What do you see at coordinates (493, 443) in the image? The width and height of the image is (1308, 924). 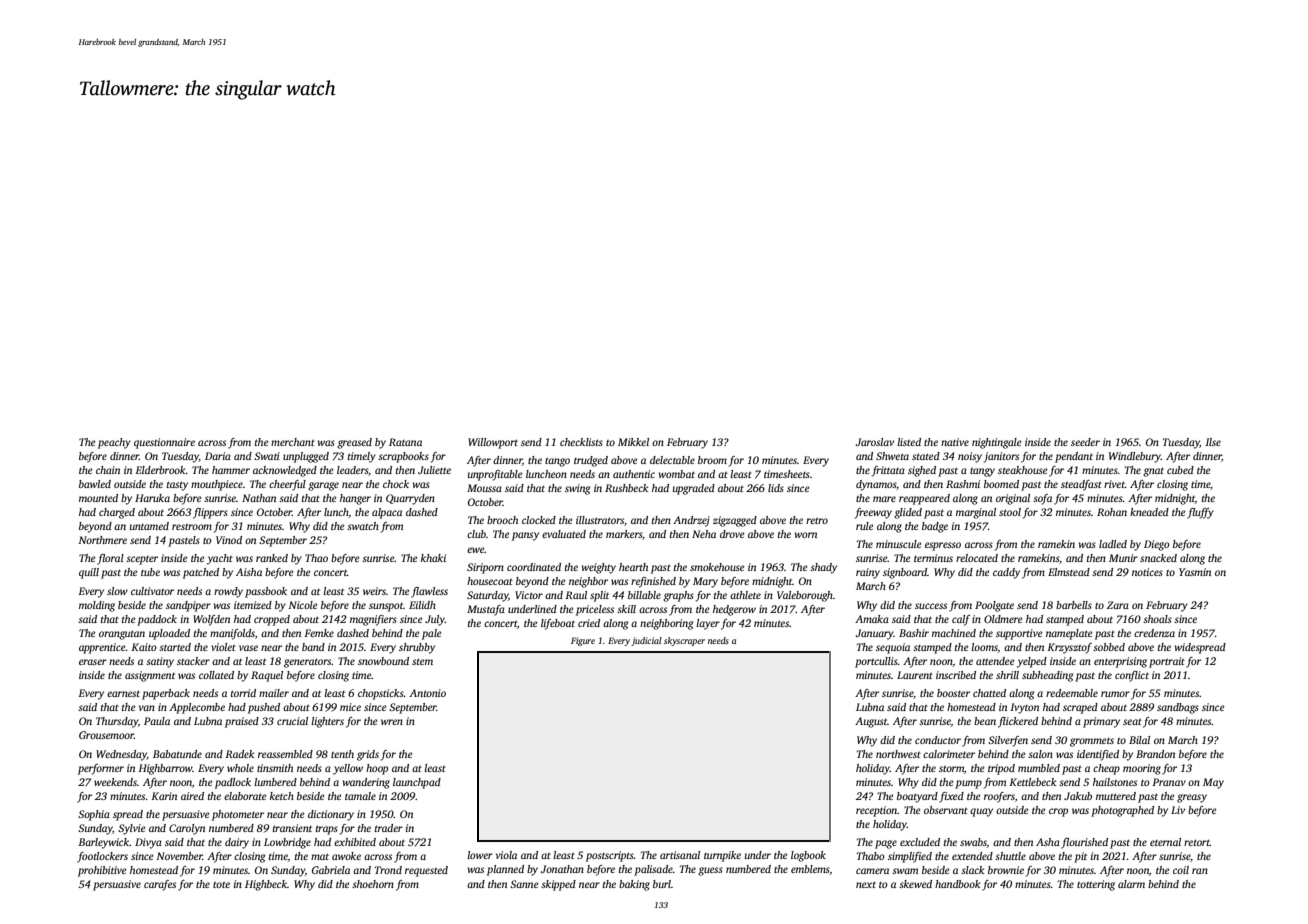 I see `Willowport` at bounding box center [493, 443].
